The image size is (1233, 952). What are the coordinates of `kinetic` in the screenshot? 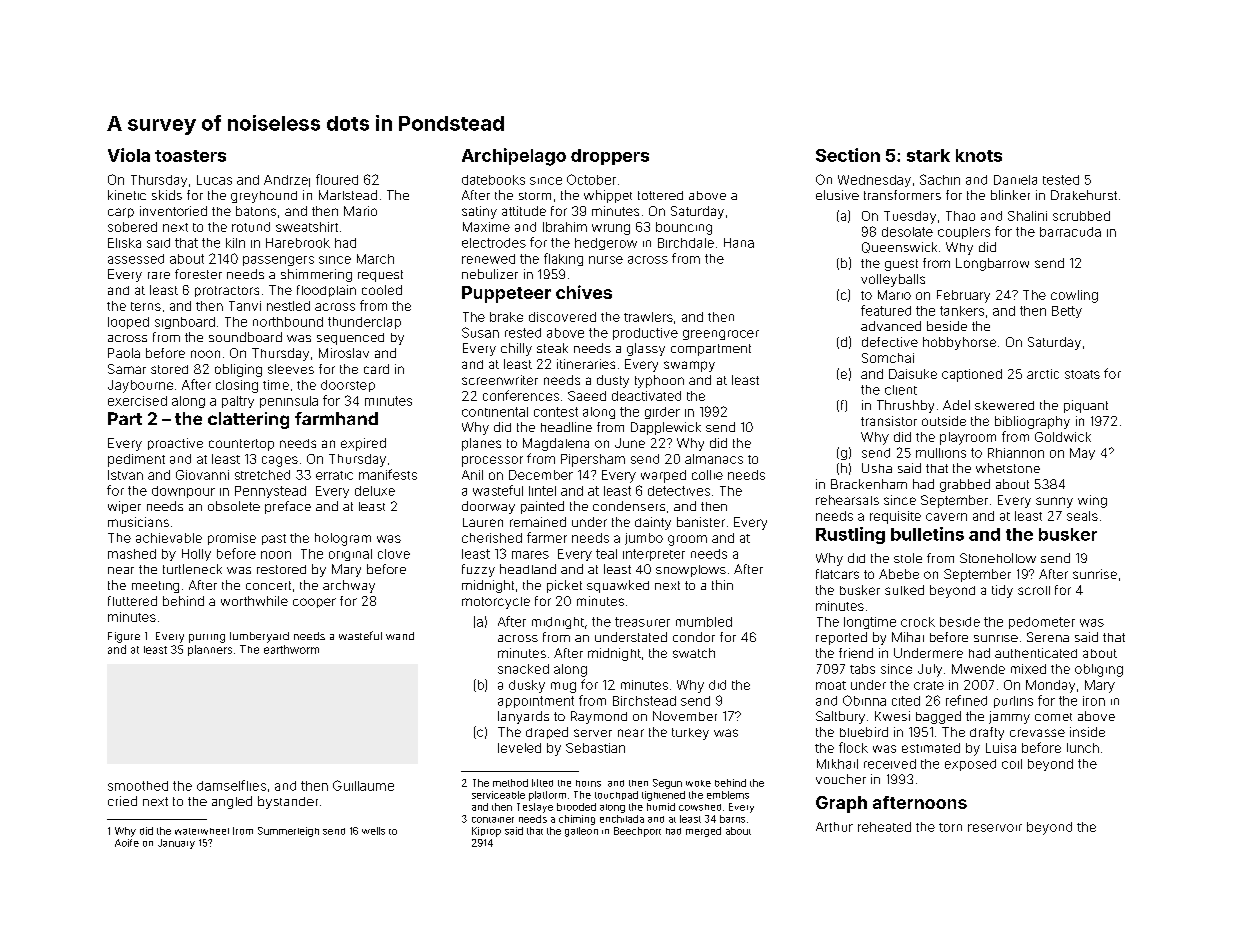 It's located at (127, 195).
